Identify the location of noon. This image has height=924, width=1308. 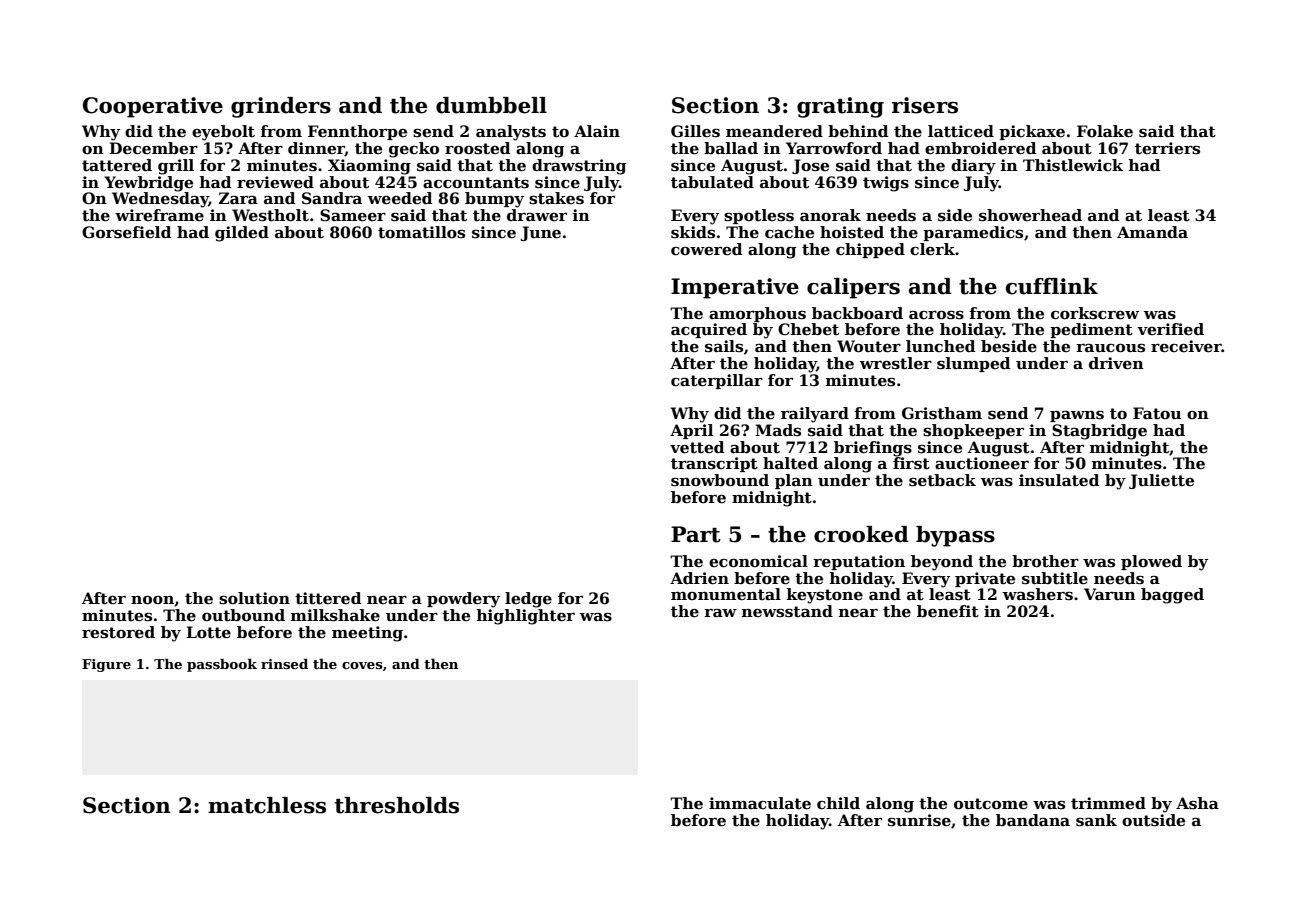
(152, 600).
